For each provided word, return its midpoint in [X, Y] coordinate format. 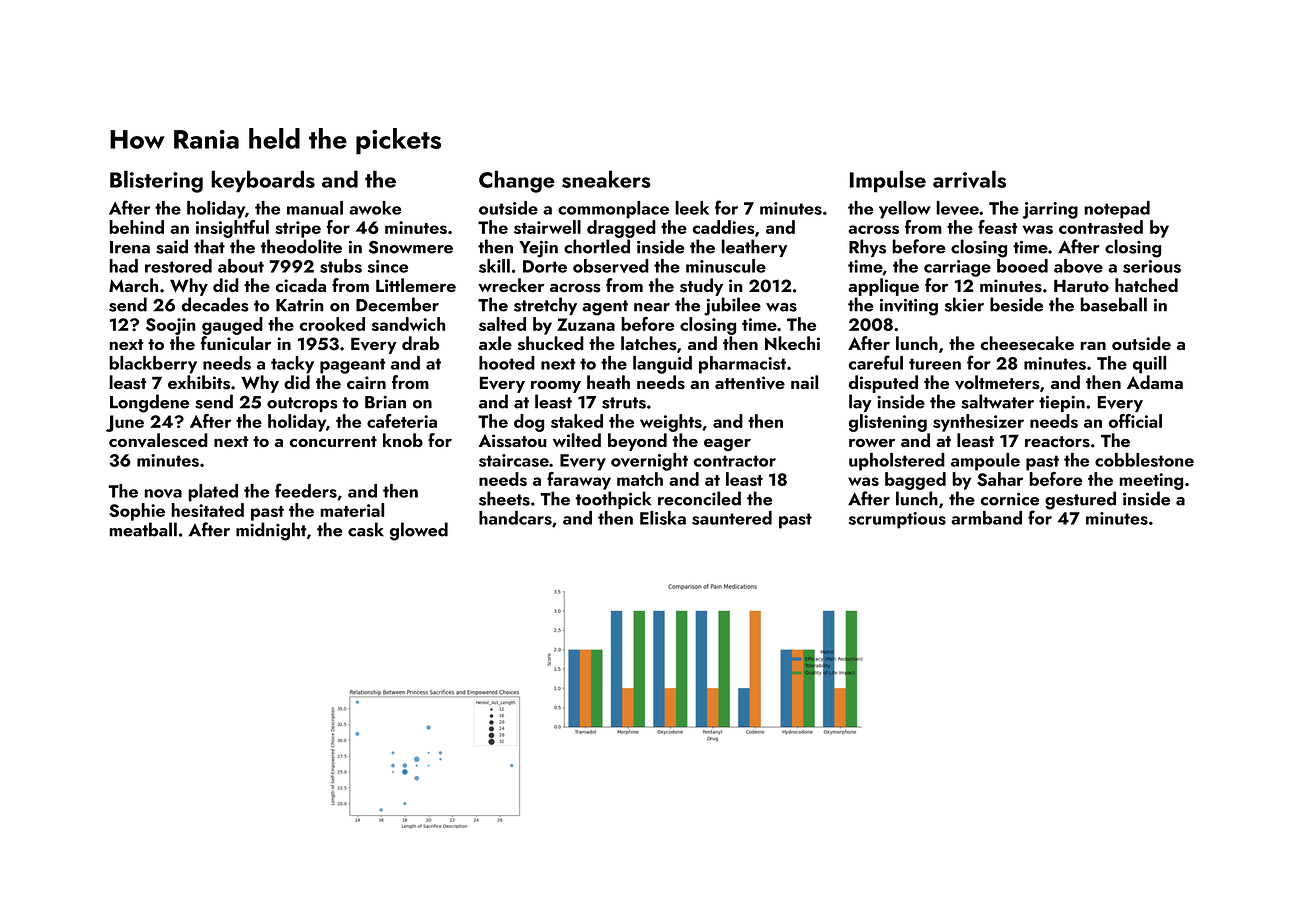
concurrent [333, 441]
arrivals [969, 179]
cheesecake [1027, 343]
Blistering [156, 181]
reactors [1057, 442]
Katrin [300, 305]
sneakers [606, 179]
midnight [271, 531]
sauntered [732, 518]
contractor [735, 461]
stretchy [545, 306]
